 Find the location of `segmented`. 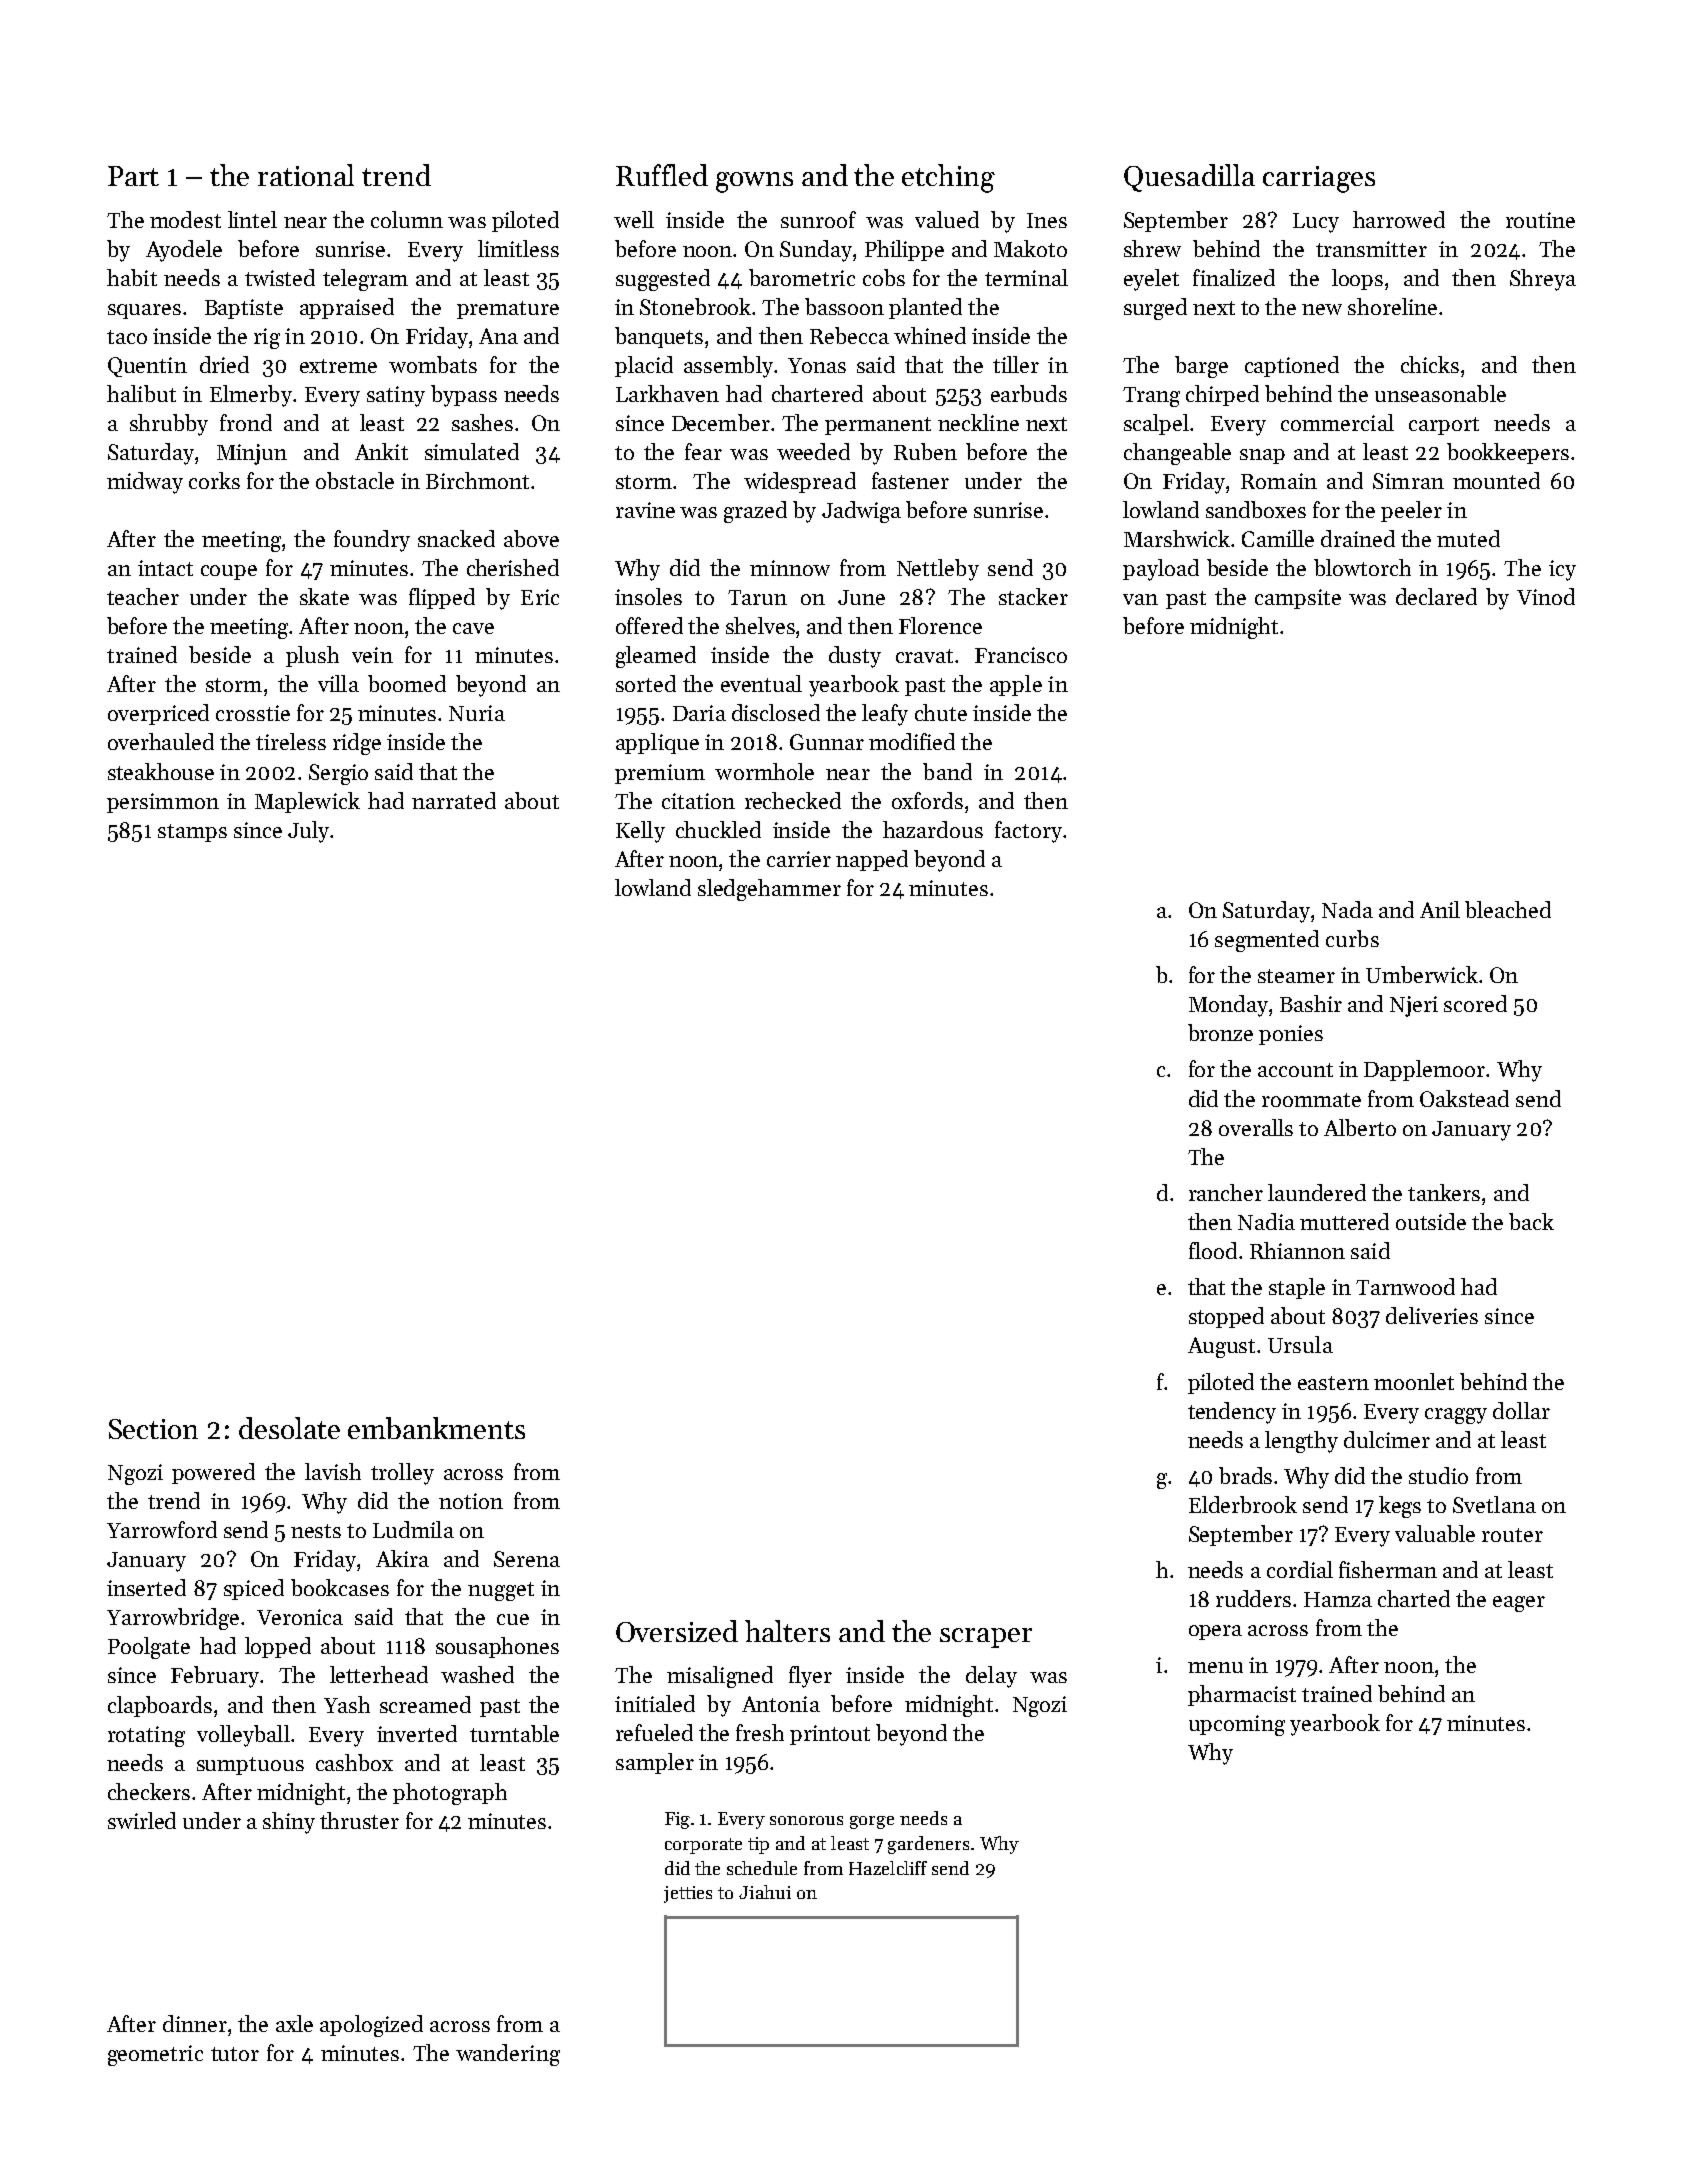

segmented is located at coordinates (1267, 941).
